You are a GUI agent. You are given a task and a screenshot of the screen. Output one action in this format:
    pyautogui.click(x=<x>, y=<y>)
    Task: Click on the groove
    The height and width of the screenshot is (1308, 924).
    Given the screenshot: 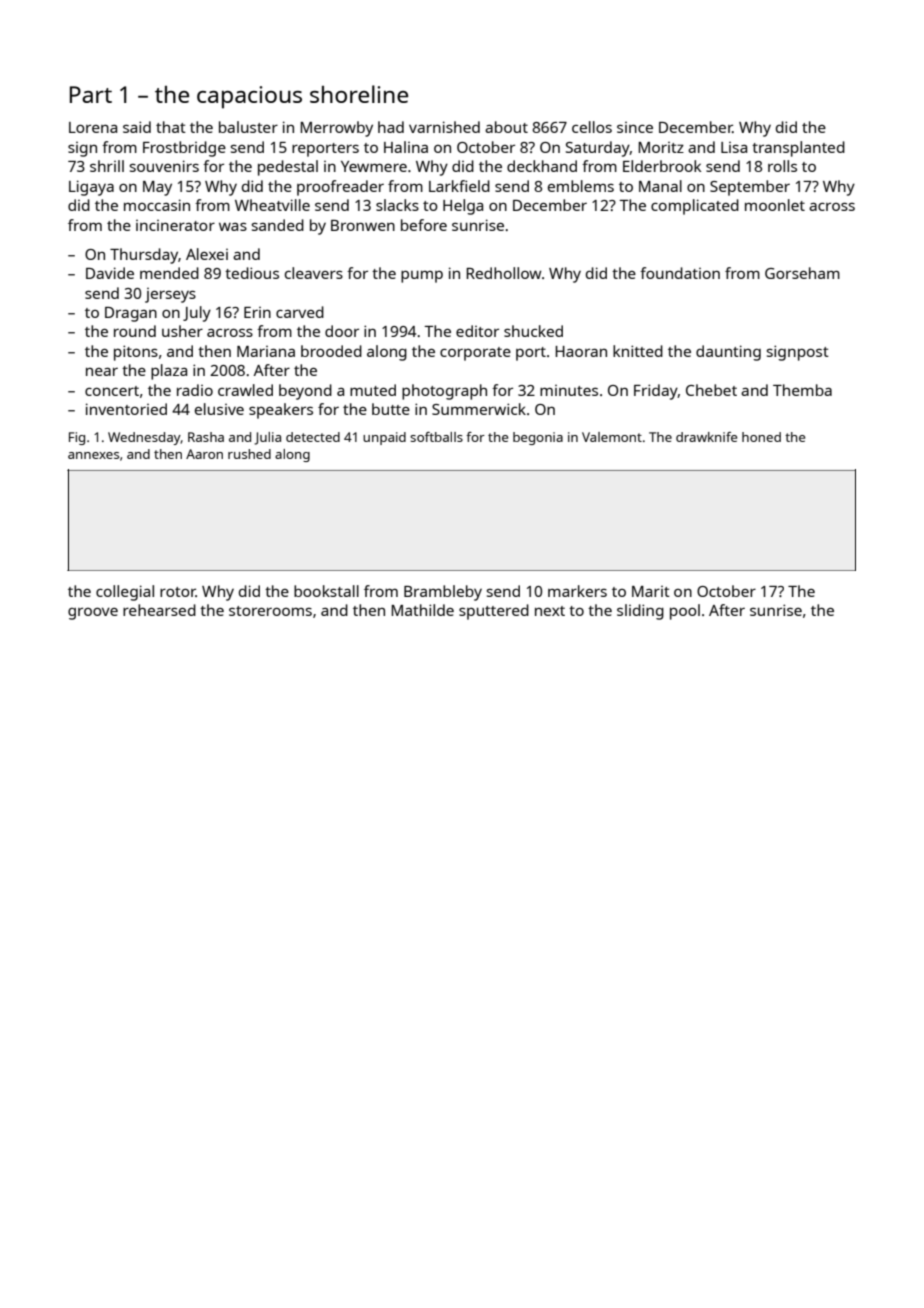 What is the action you would take?
    pyautogui.click(x=93, y=613)
